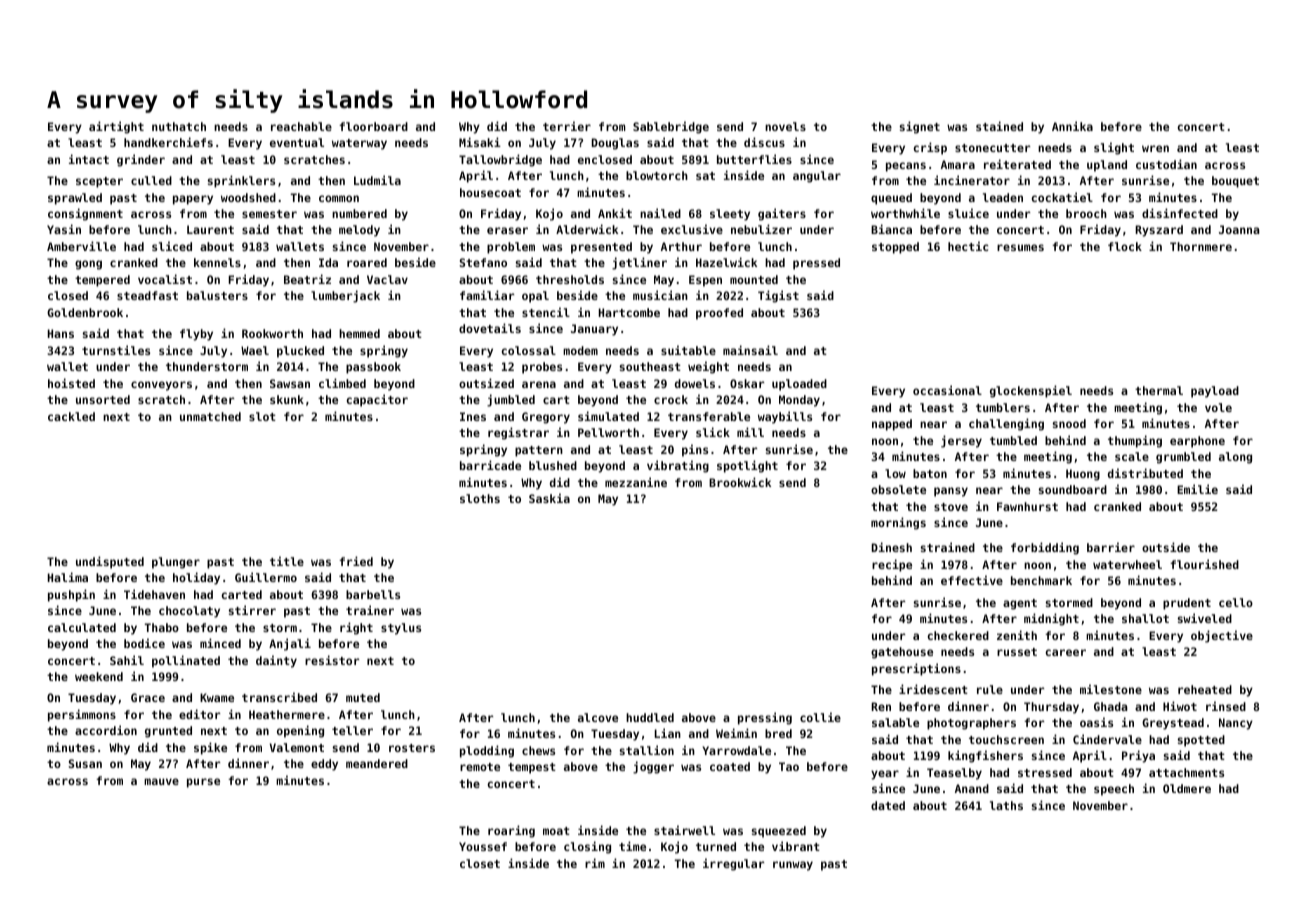  Describe the element at coordinates (480, 863) in the document. I see `closet` at that location.
